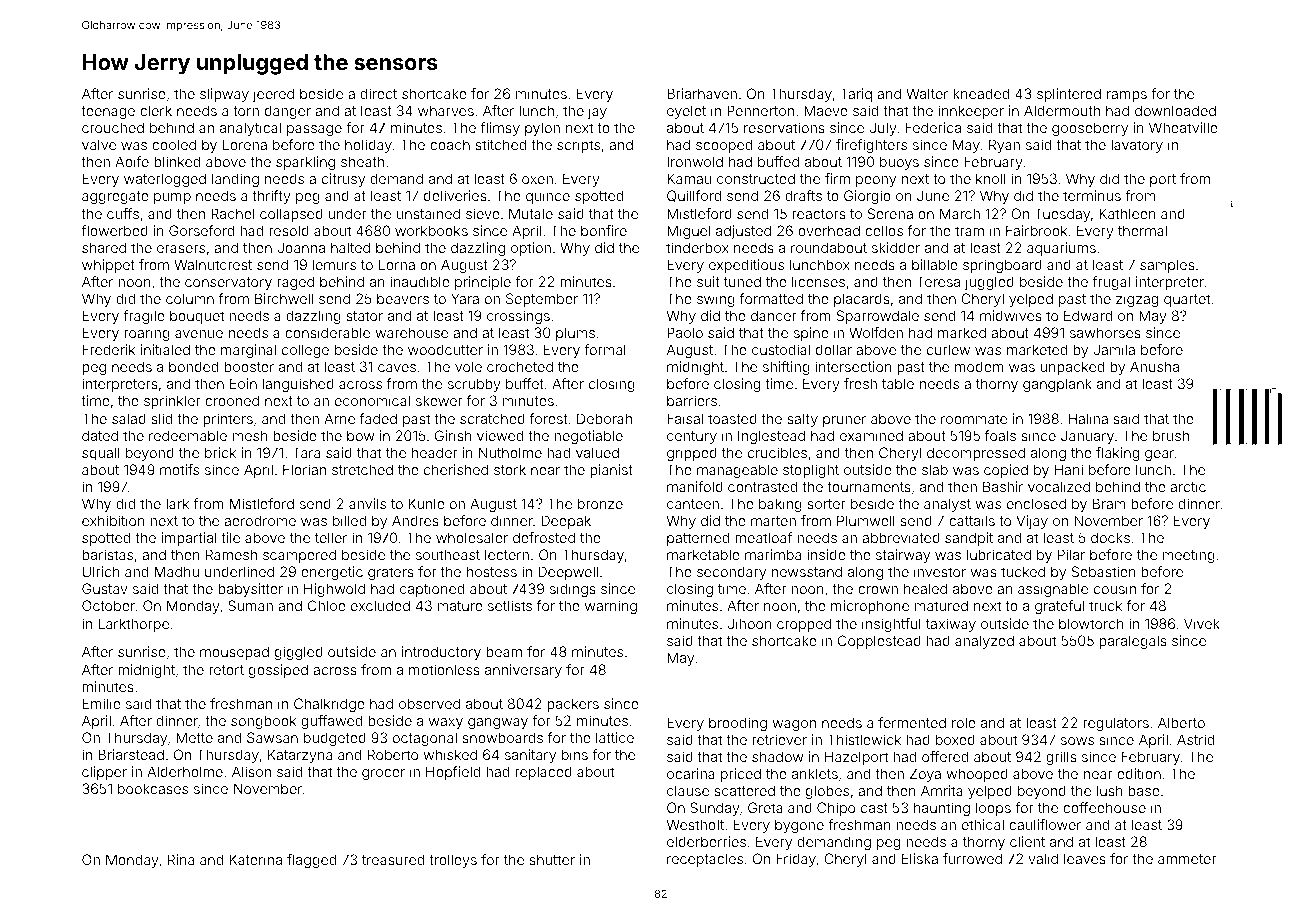 This document has height=924, width=1308. I want to click on whippet, so click(108, 266).
